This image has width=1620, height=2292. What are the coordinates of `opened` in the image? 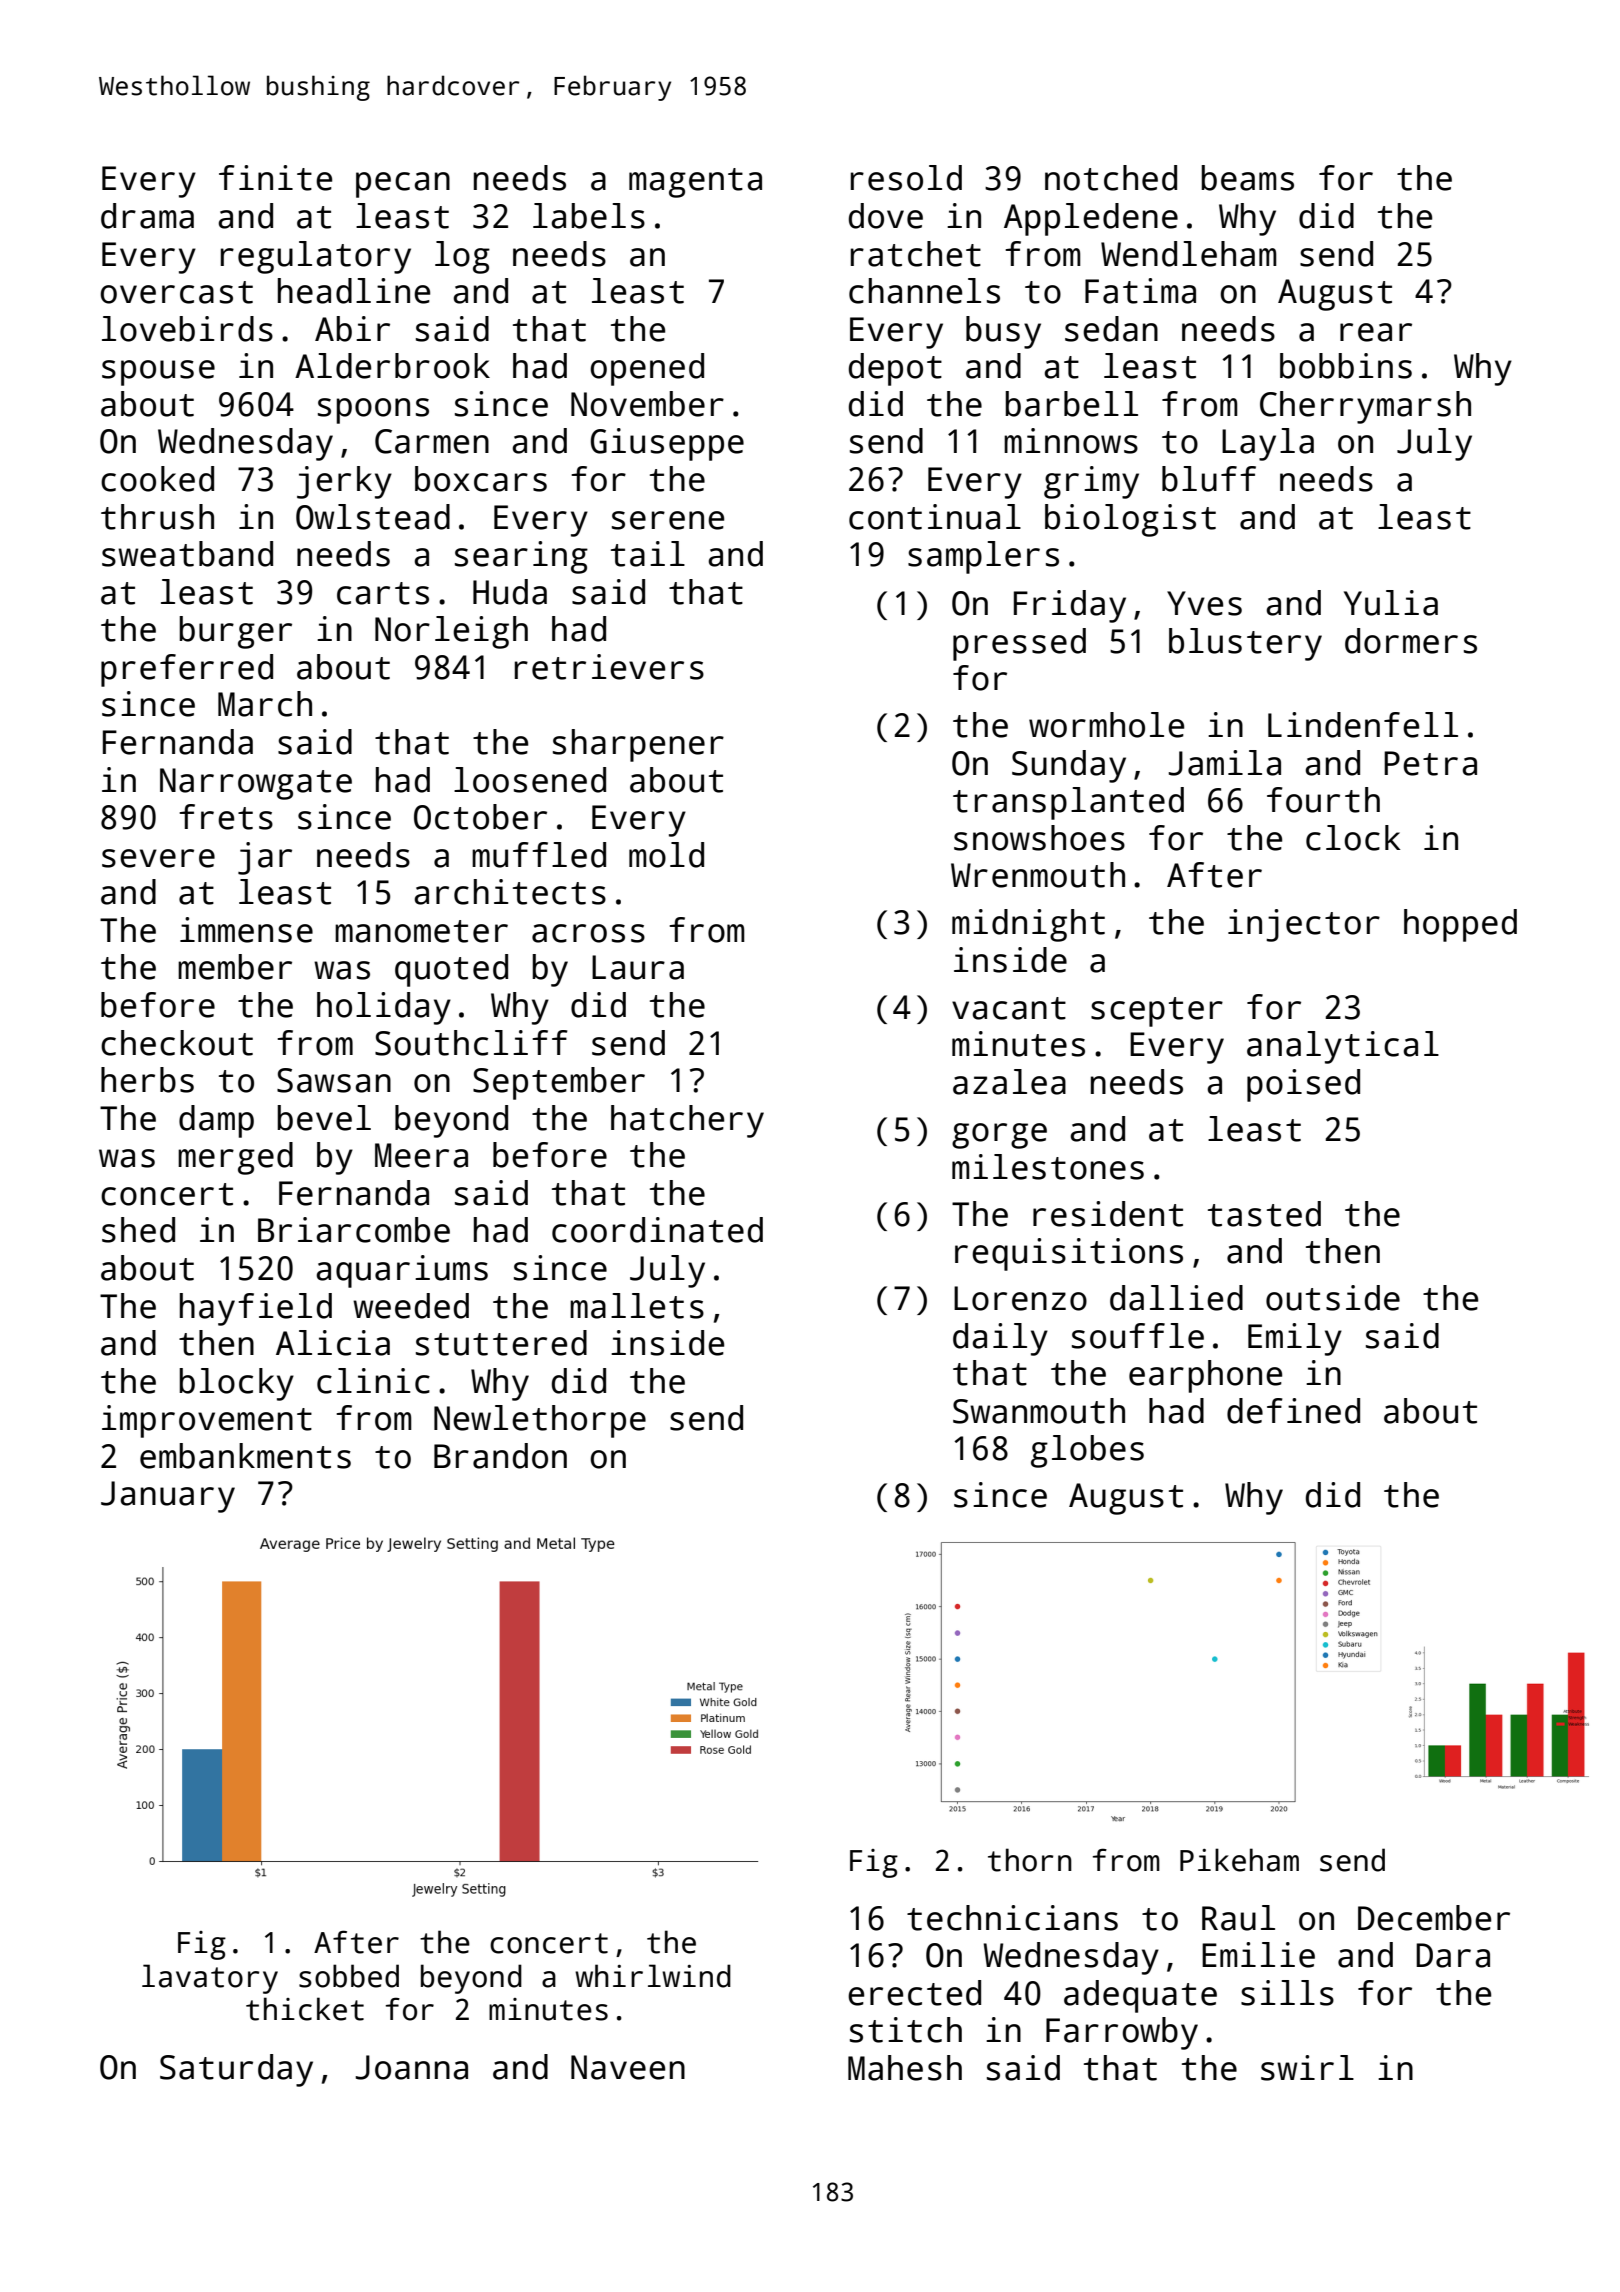 It's located at (647, 369).
